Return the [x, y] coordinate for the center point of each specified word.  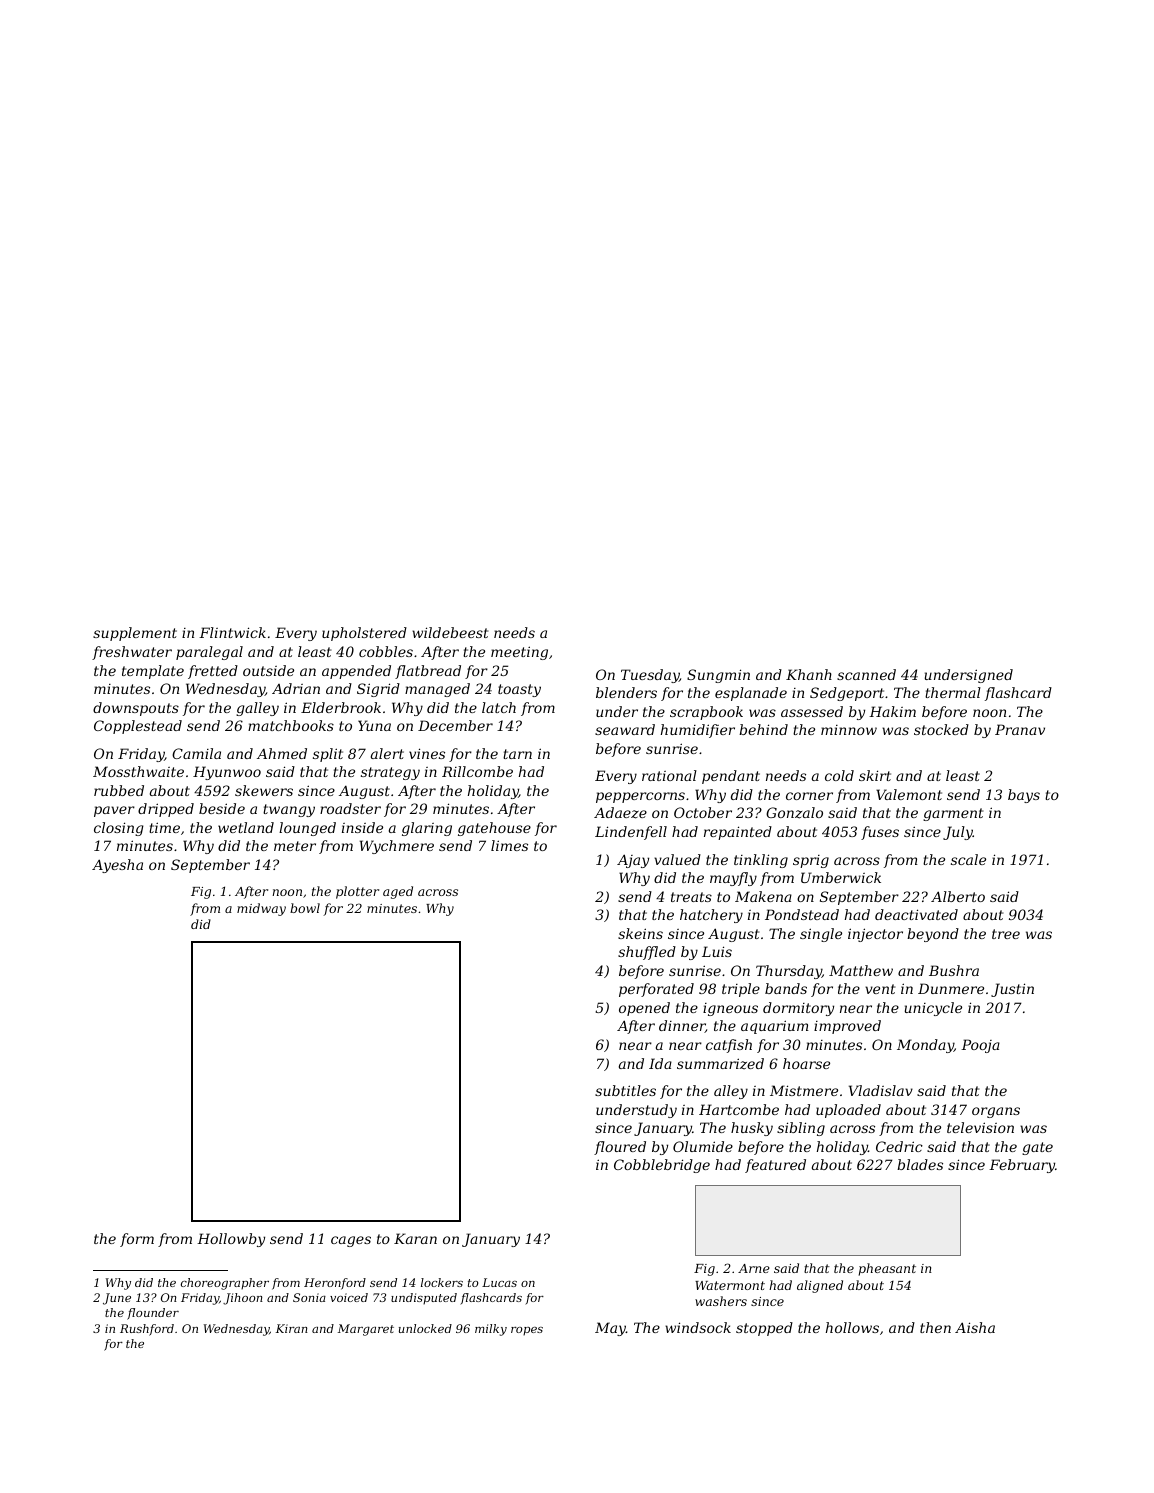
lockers [442, 1282]
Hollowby [231, 1240]
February [1022, 1166]
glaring [427, 829]
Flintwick [232, 632]
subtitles [625, 1090]
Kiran [292, 1328]
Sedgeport [847, 694]
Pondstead [802, 914]
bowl [305, 908]
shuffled [647, 953]
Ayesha [117, 866]
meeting [519, 653]
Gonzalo [794, 813]
